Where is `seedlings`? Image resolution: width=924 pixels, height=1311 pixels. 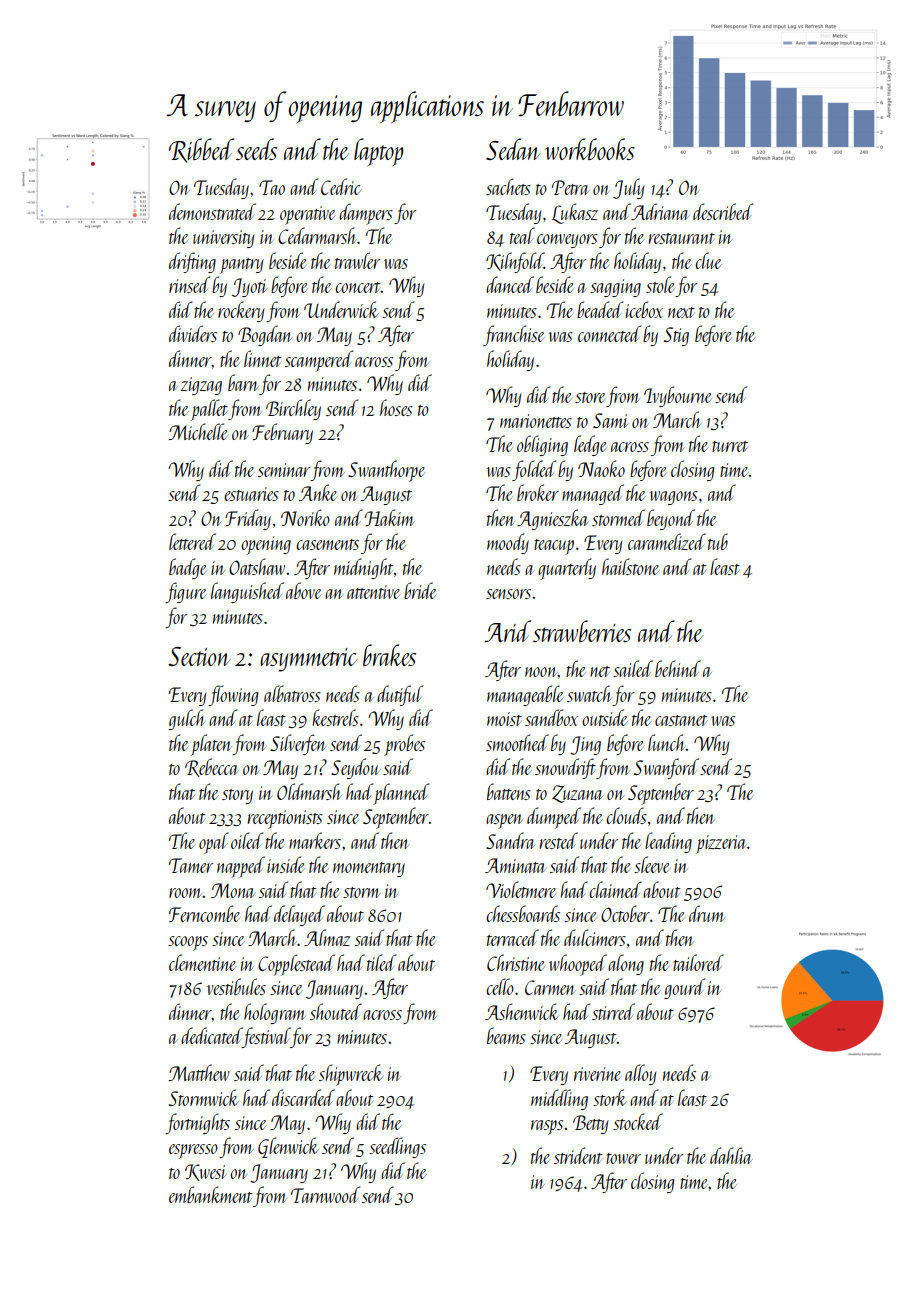
seedlings is located at coordinates (397, 1147).
